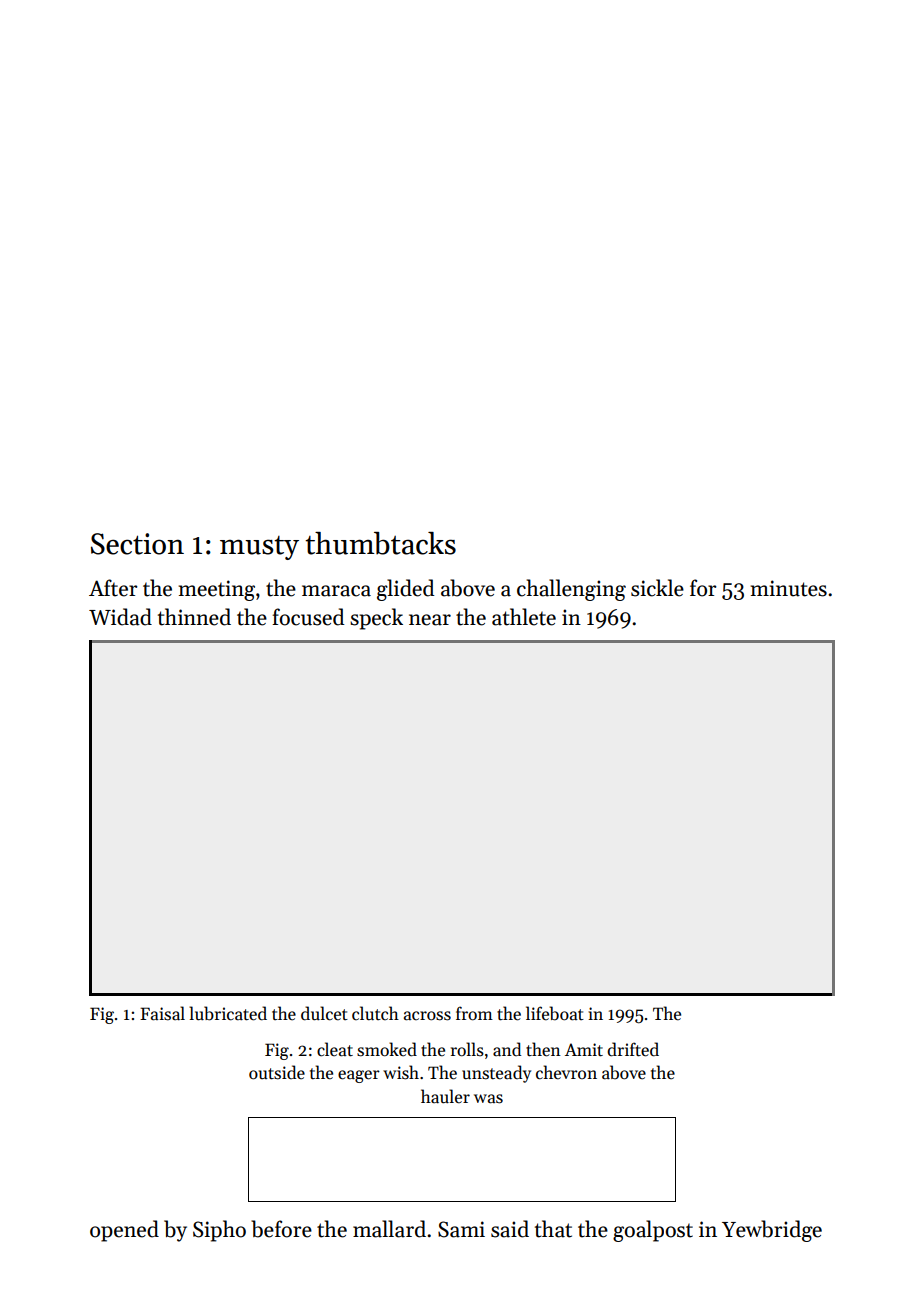 The height and width of the image is (1311, 924). What do you see at coordinates (137, 544) in the image?
I see `Section` at bounding box center [137, 544].
